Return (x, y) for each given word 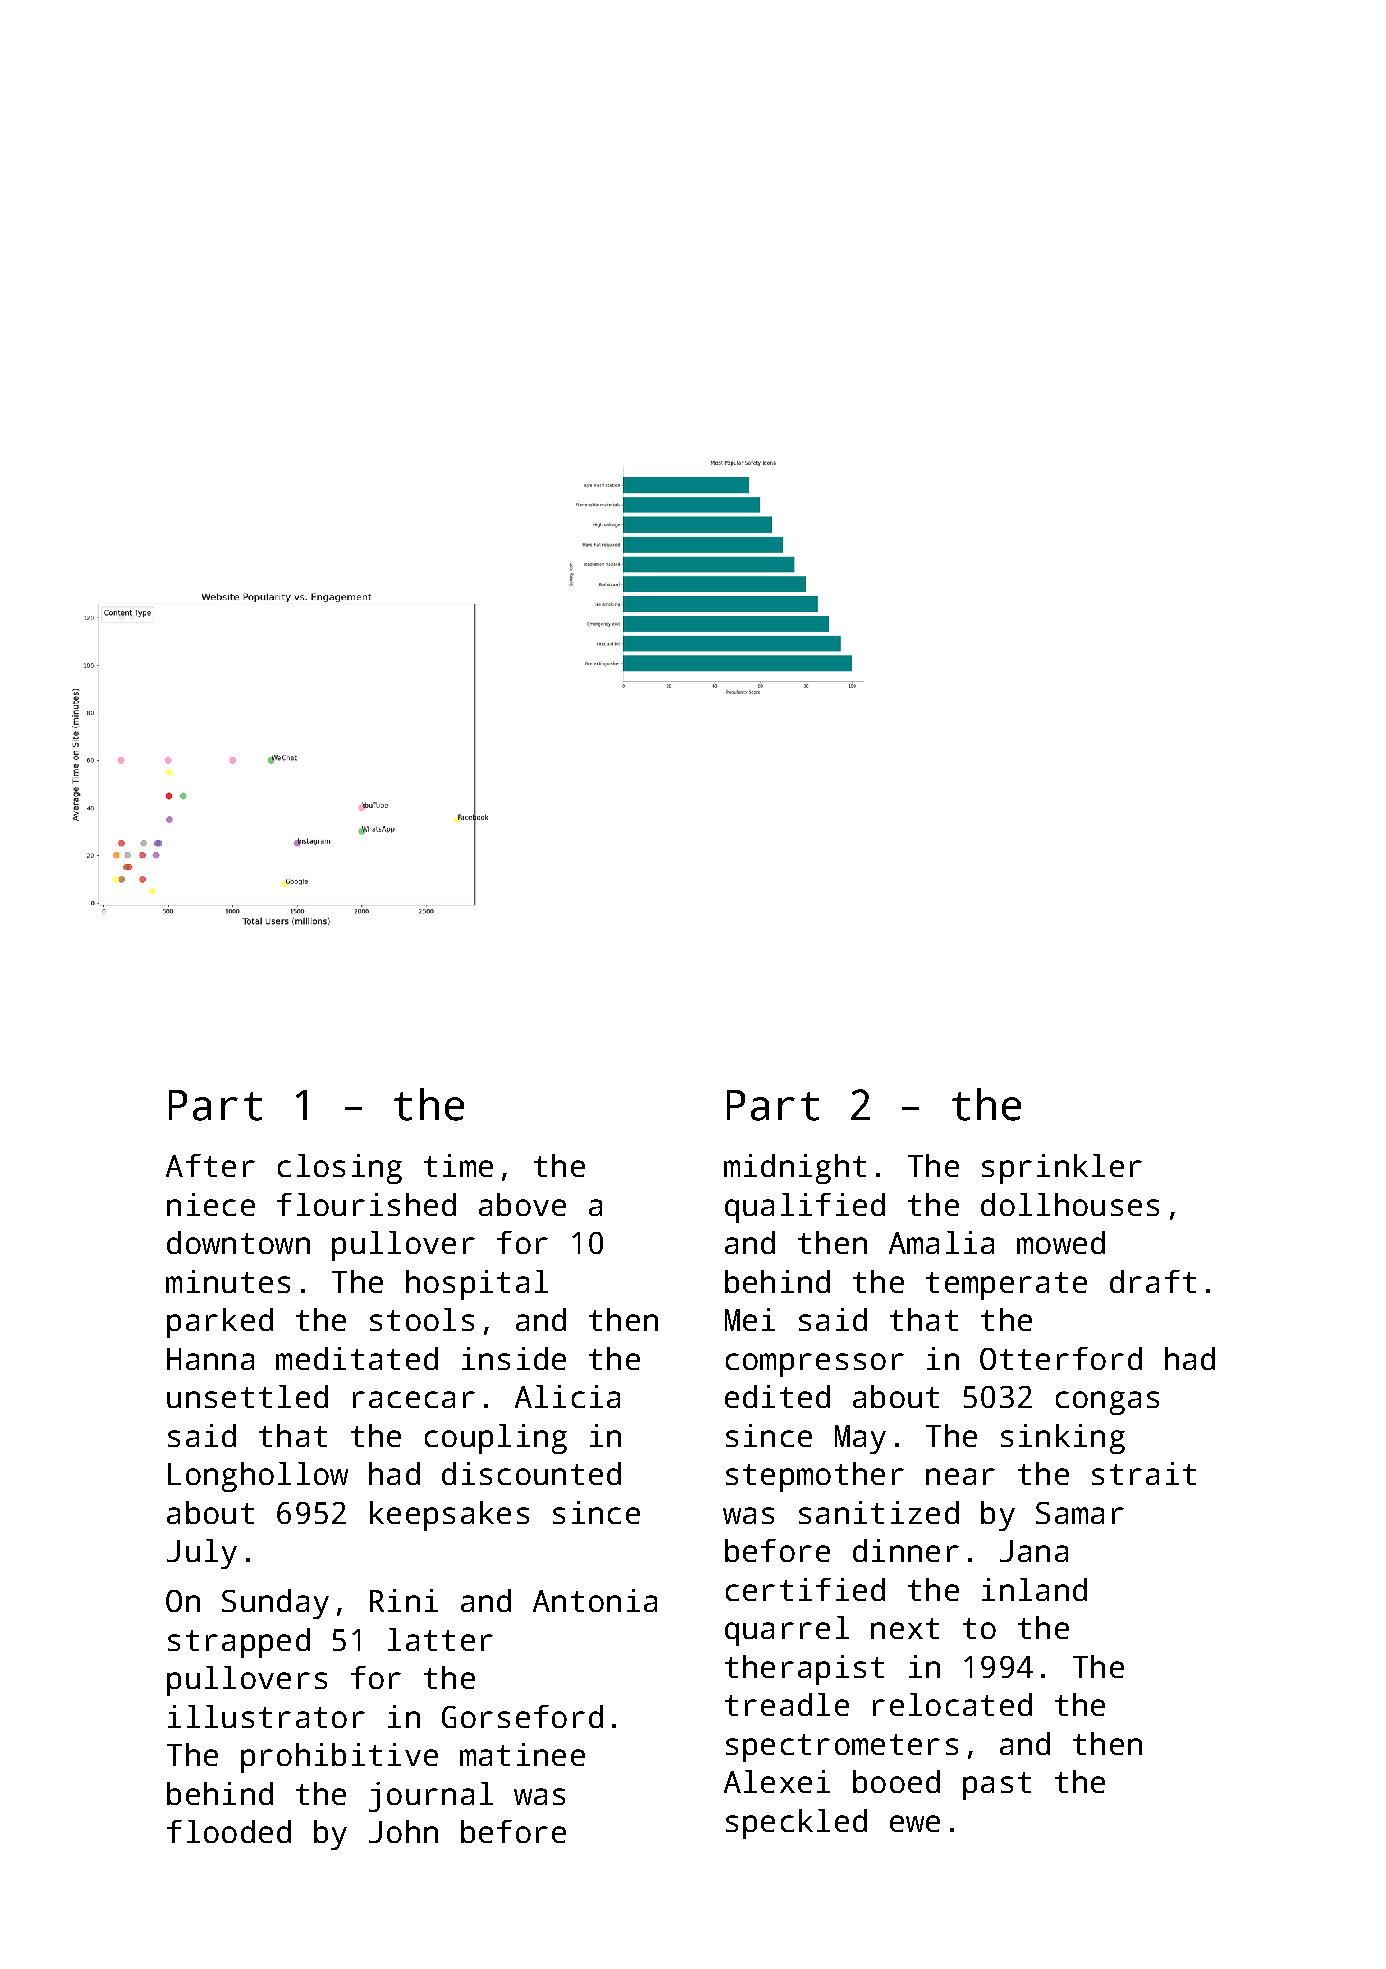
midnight (795, 1169)
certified (805, 1589)
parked (220, 1323)
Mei (750, 1319)
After (210, 1165)
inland (1034, 1589)
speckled (796, 1824)
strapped (239, 1643)
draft (1153, 1281)
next (905, 1628)
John (403, 1831)
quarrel (787, 1631)
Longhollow (258, 1477)
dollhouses (1070, 1204)
